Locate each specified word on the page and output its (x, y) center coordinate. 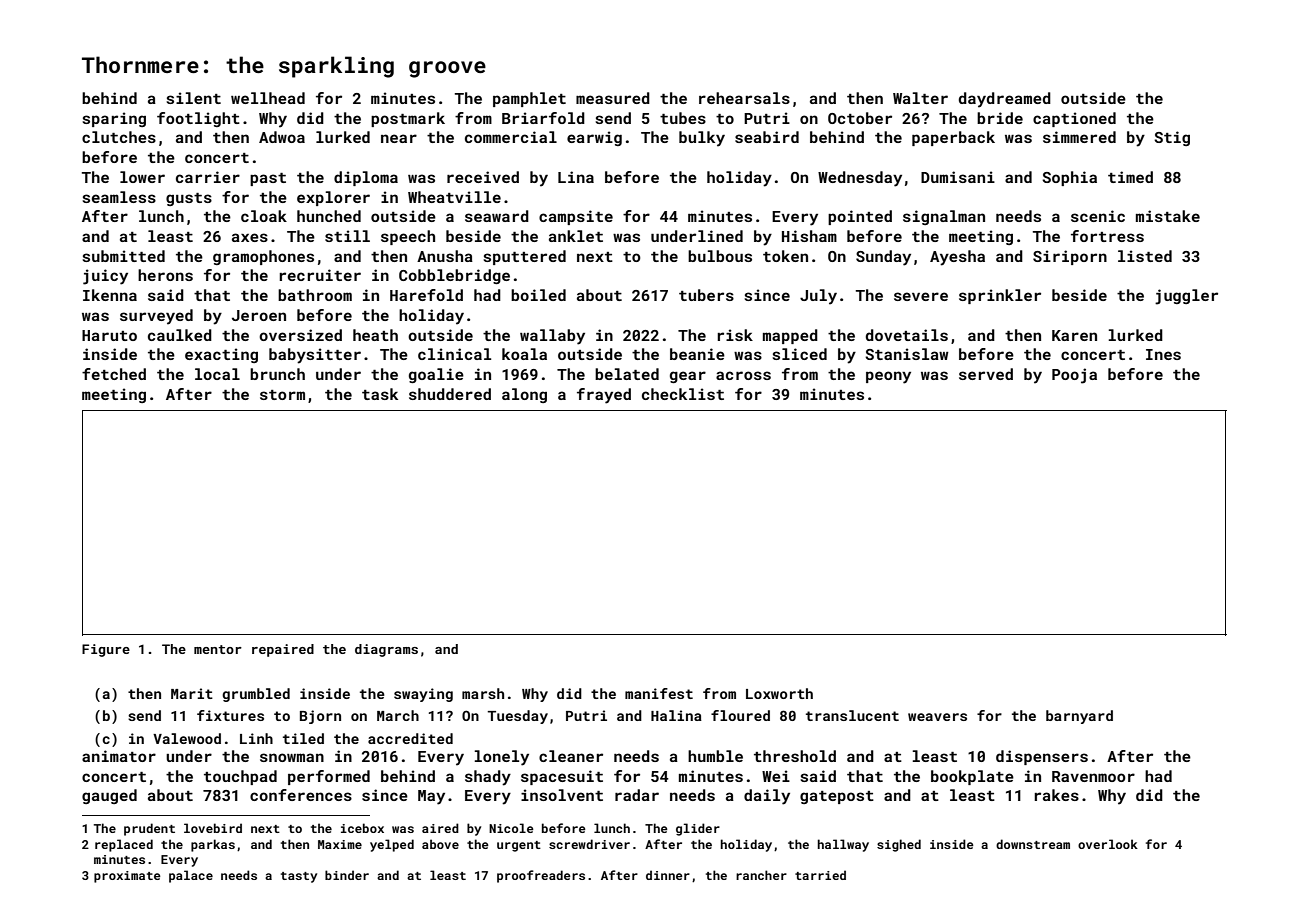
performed (329, 777)
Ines (1163, 354)
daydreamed (1005, 100)
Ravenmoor (1093, 776)
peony (888, 377)
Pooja (1074, 376)
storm (282, 395)
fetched (114, 374)
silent (193, 98)
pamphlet (529, 99)
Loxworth (779, 693)
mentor (218, 649)
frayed (604, 396)
